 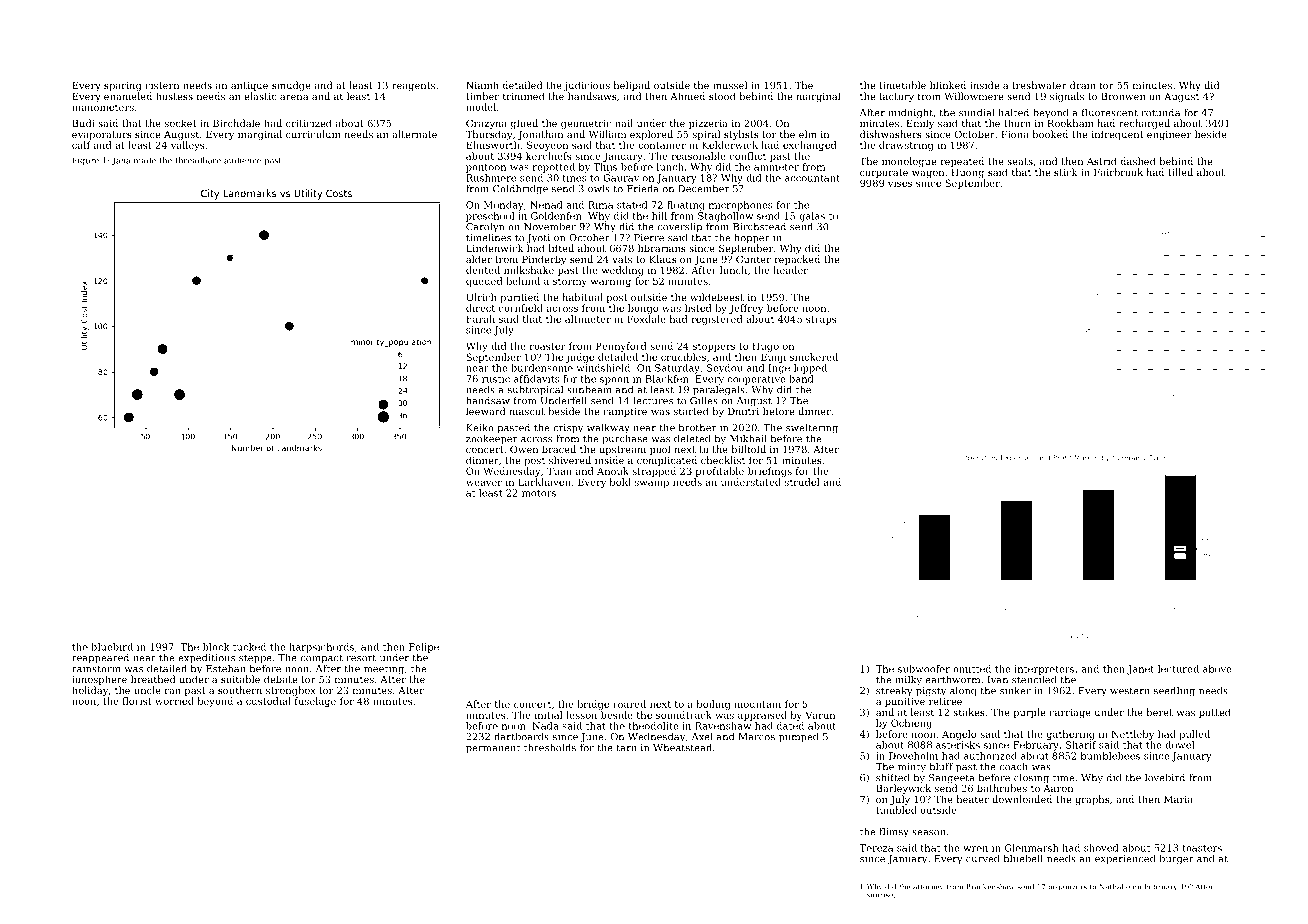 I want to click on Brackenshaw, so click(x=990, y=887).
